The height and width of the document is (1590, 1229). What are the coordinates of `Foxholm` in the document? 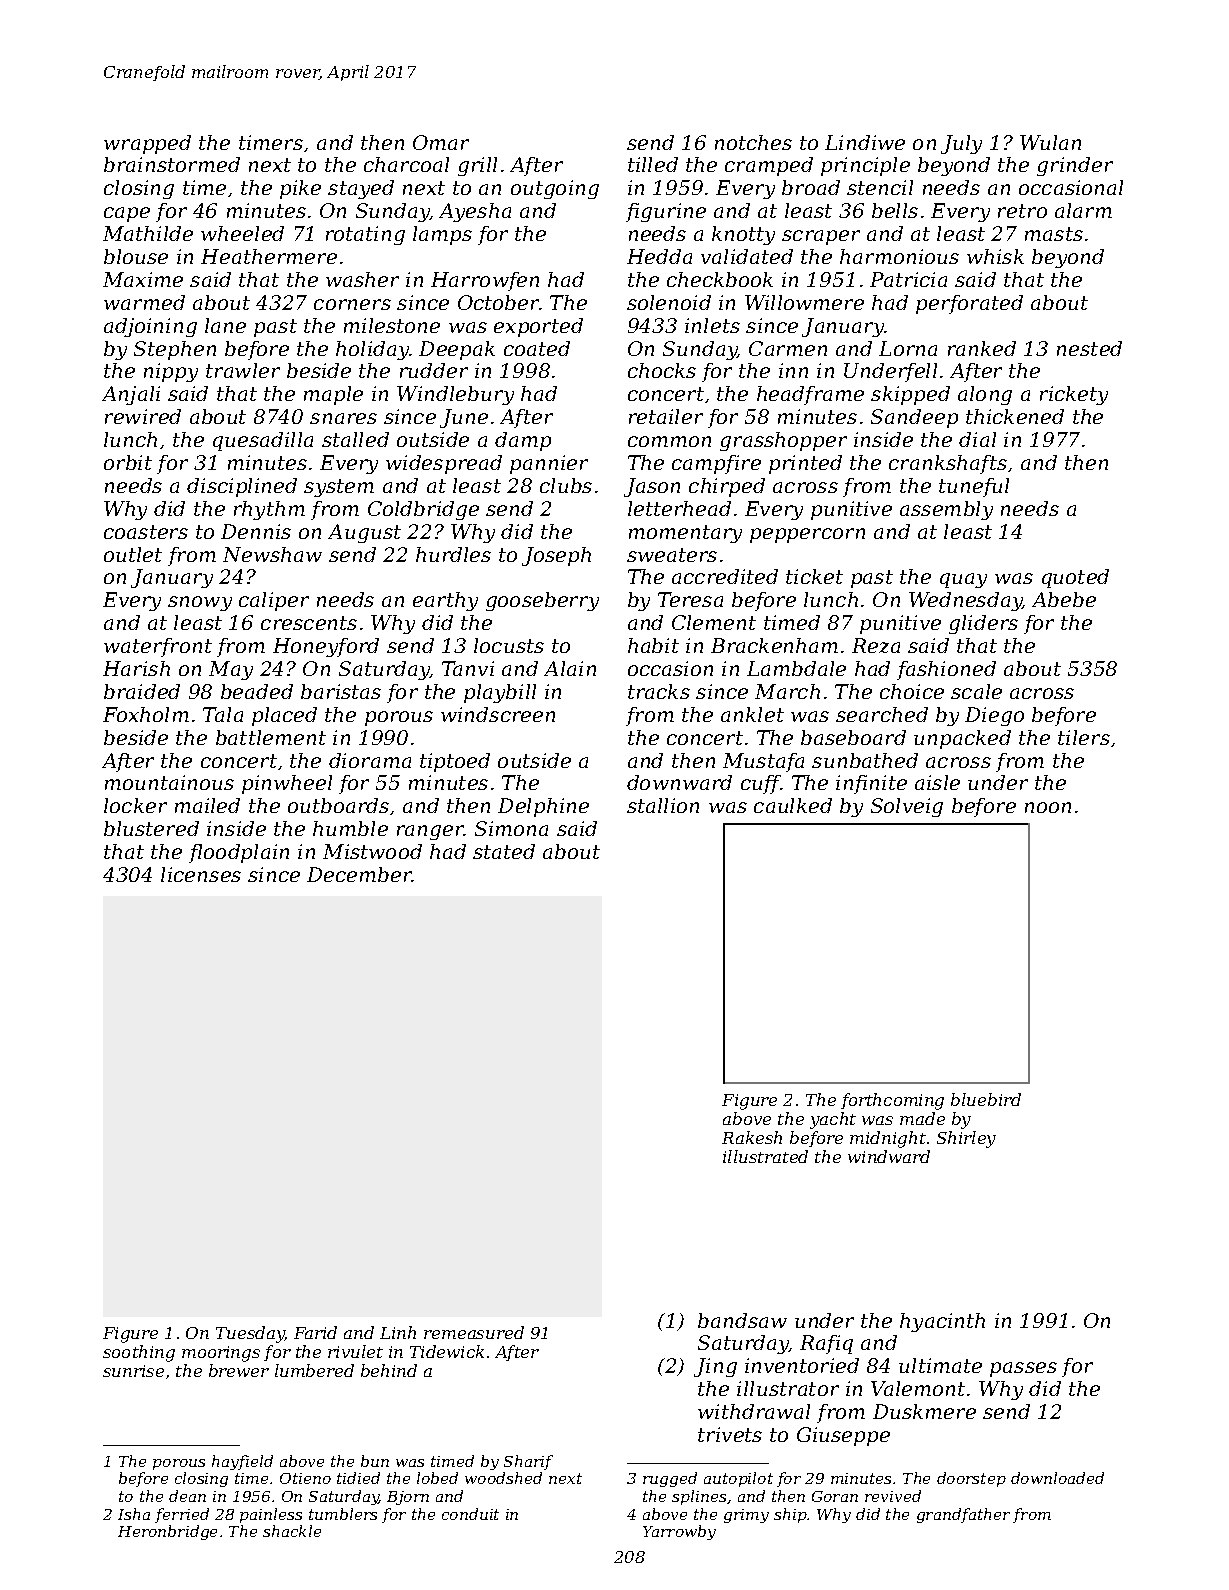 It's located at (146, 714).
